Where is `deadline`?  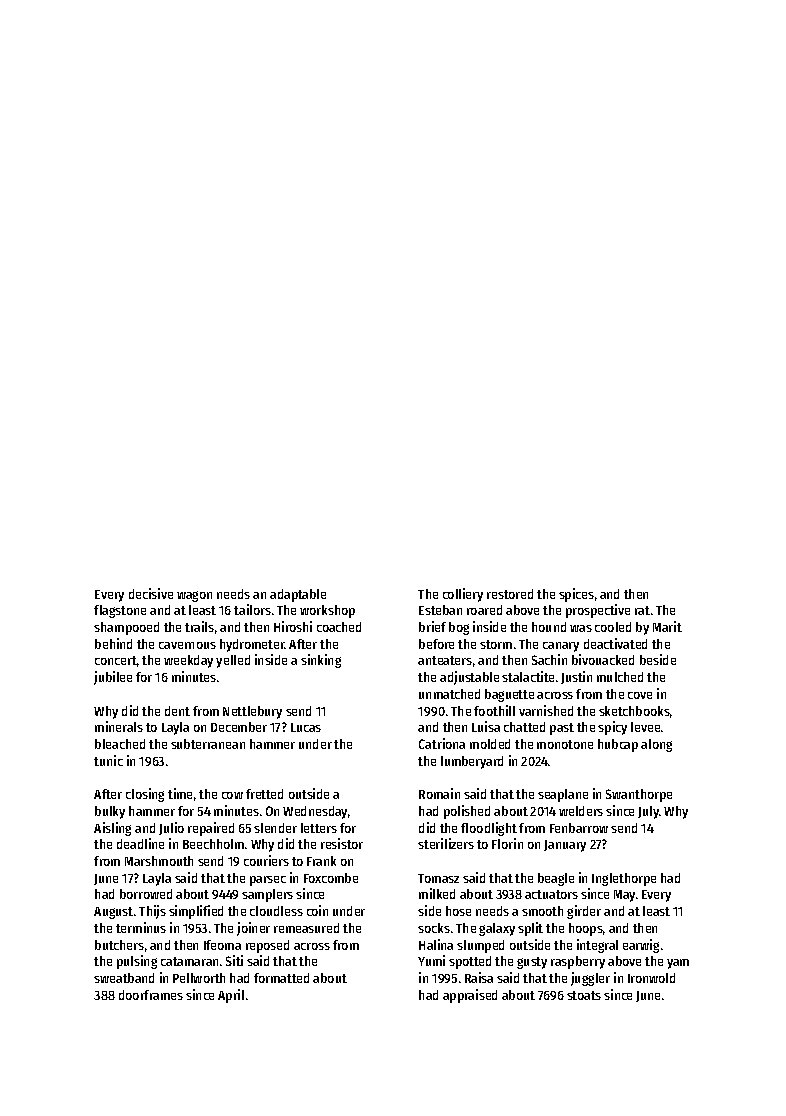 deadline is located at coordinates (140, 843).
